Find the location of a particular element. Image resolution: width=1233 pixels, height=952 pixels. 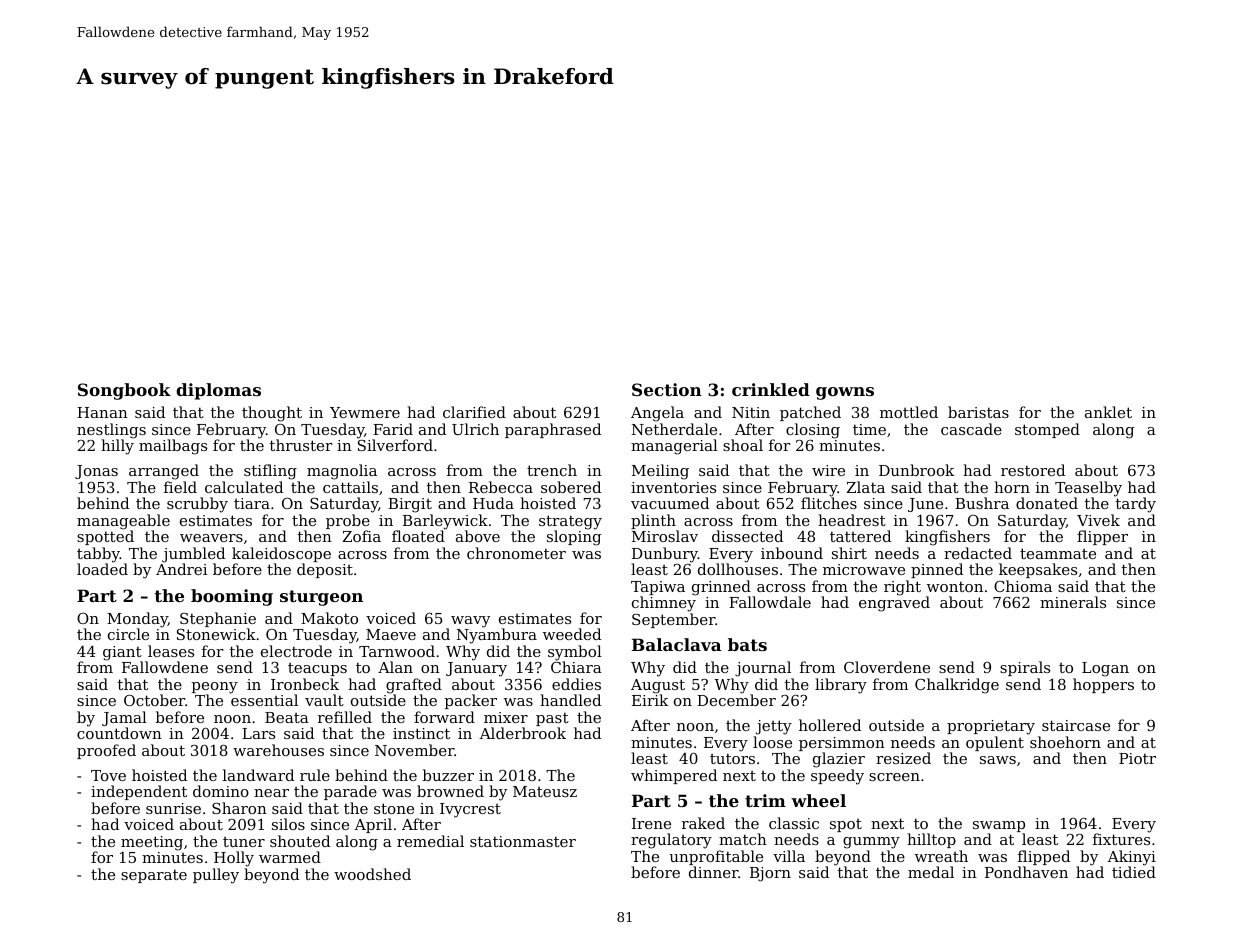

Tarnwood is located at coordinates (397, 651).
